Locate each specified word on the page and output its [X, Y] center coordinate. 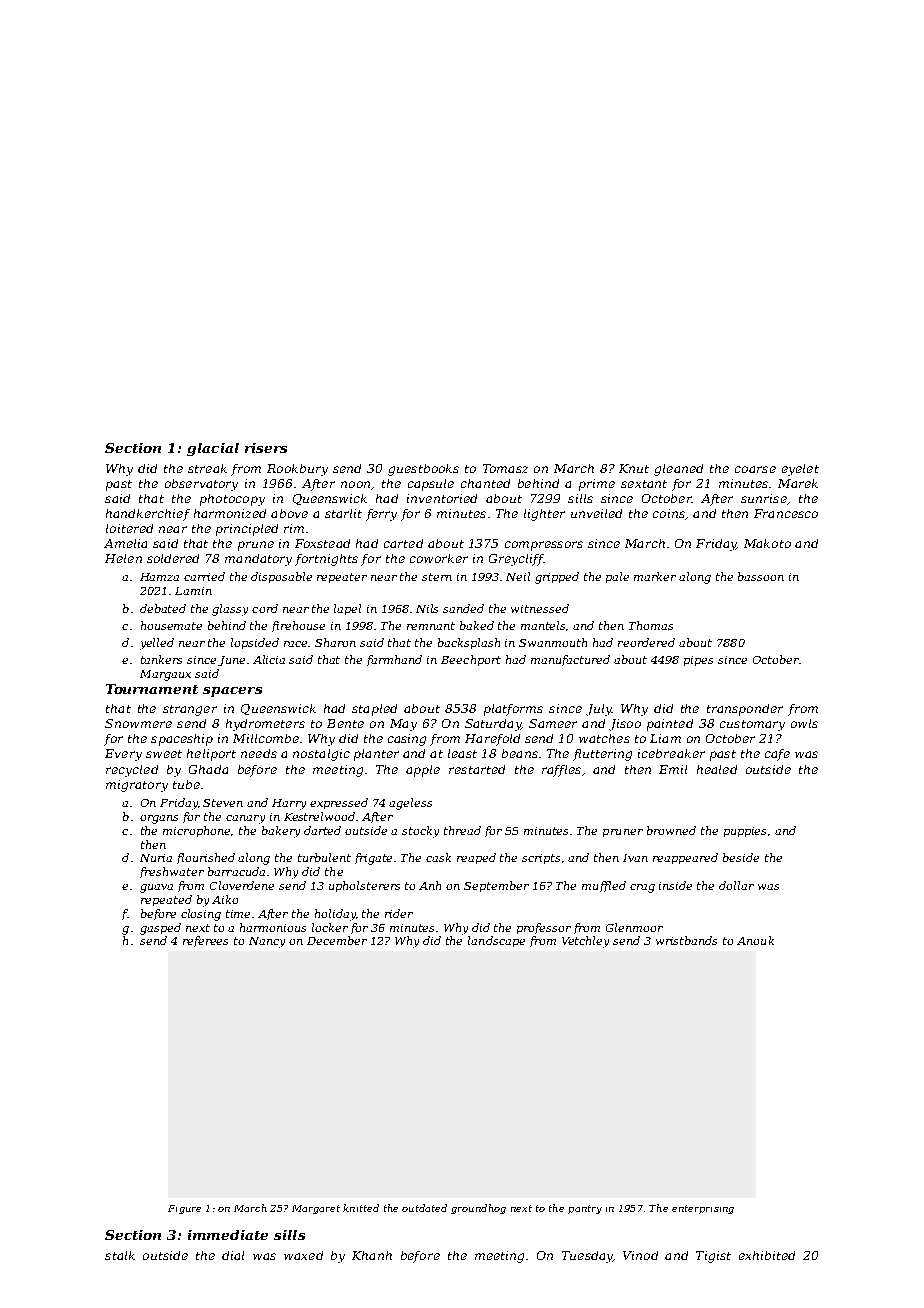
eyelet [800, 470]
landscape [496, 941]
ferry [381, 515]
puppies [745, 832]
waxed [303, 1255]
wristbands [686, 940]
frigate [373, 859]
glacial [213, 449]
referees [205, 941]
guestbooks [423, 470]
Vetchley [585, 942]
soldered [173, 558]
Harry [289, 804]
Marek [798, 483]
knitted [361, 1208]
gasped [160, 929]
